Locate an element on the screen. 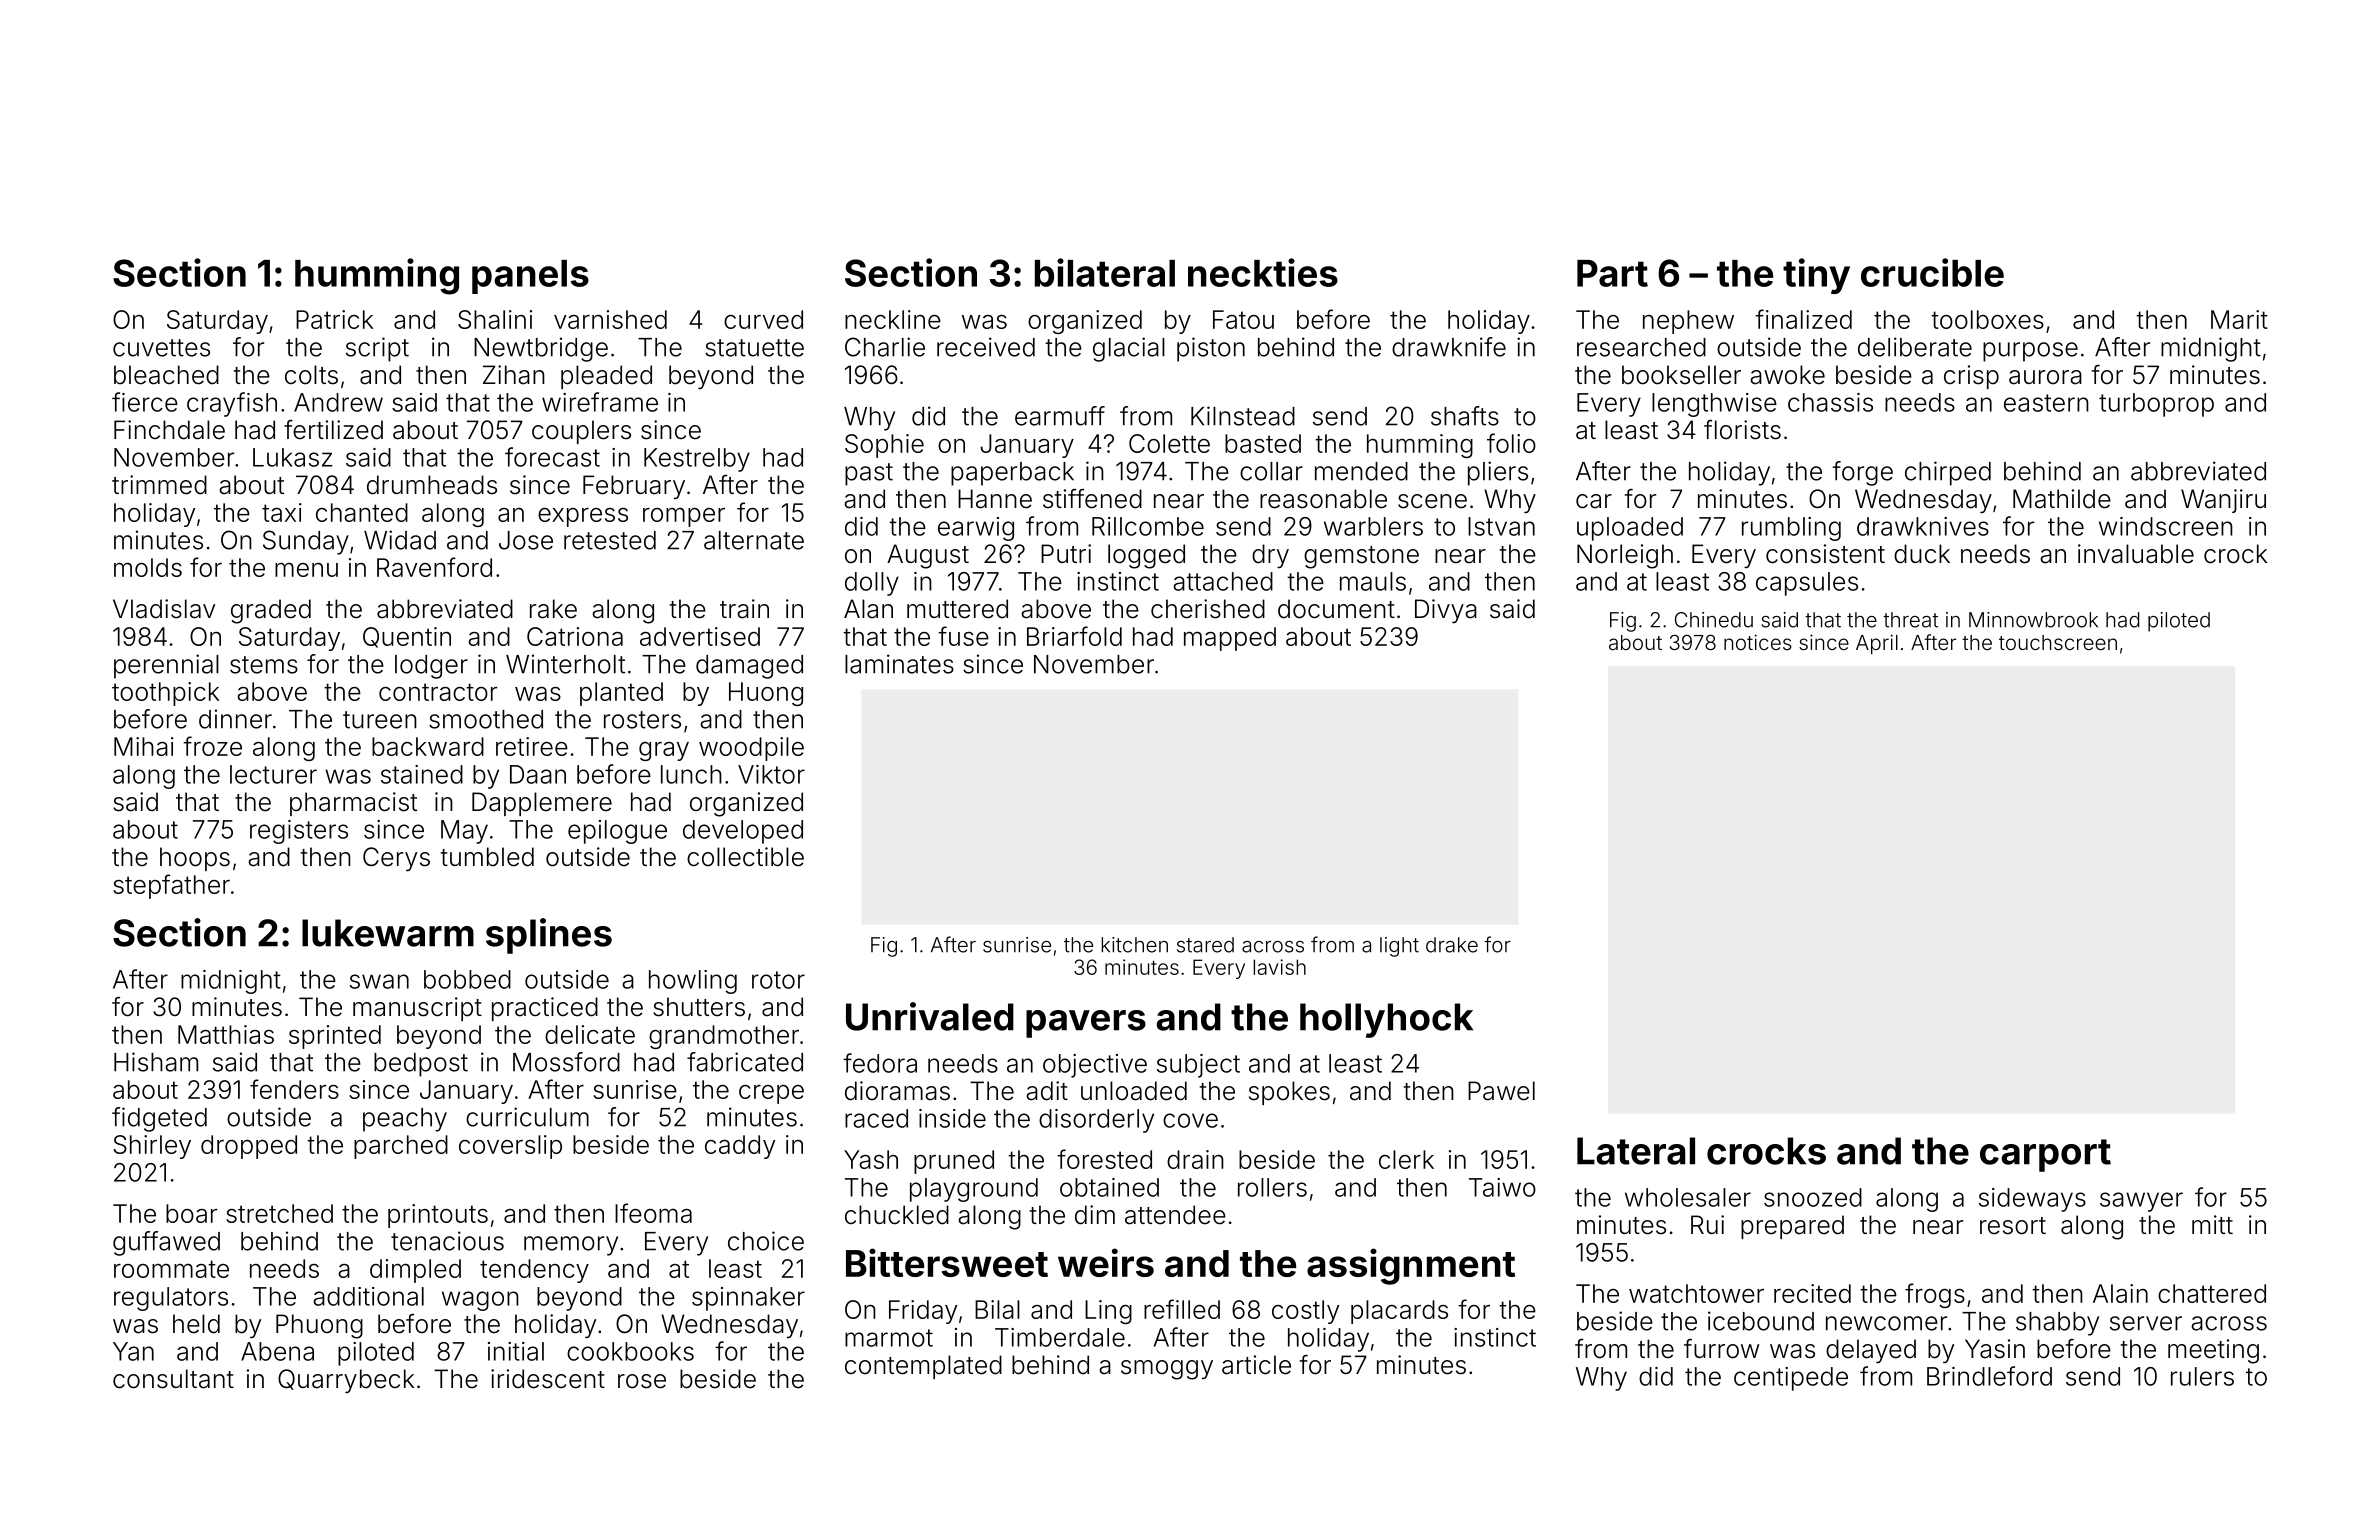  Hanne is located at coordinates (995, 499).
